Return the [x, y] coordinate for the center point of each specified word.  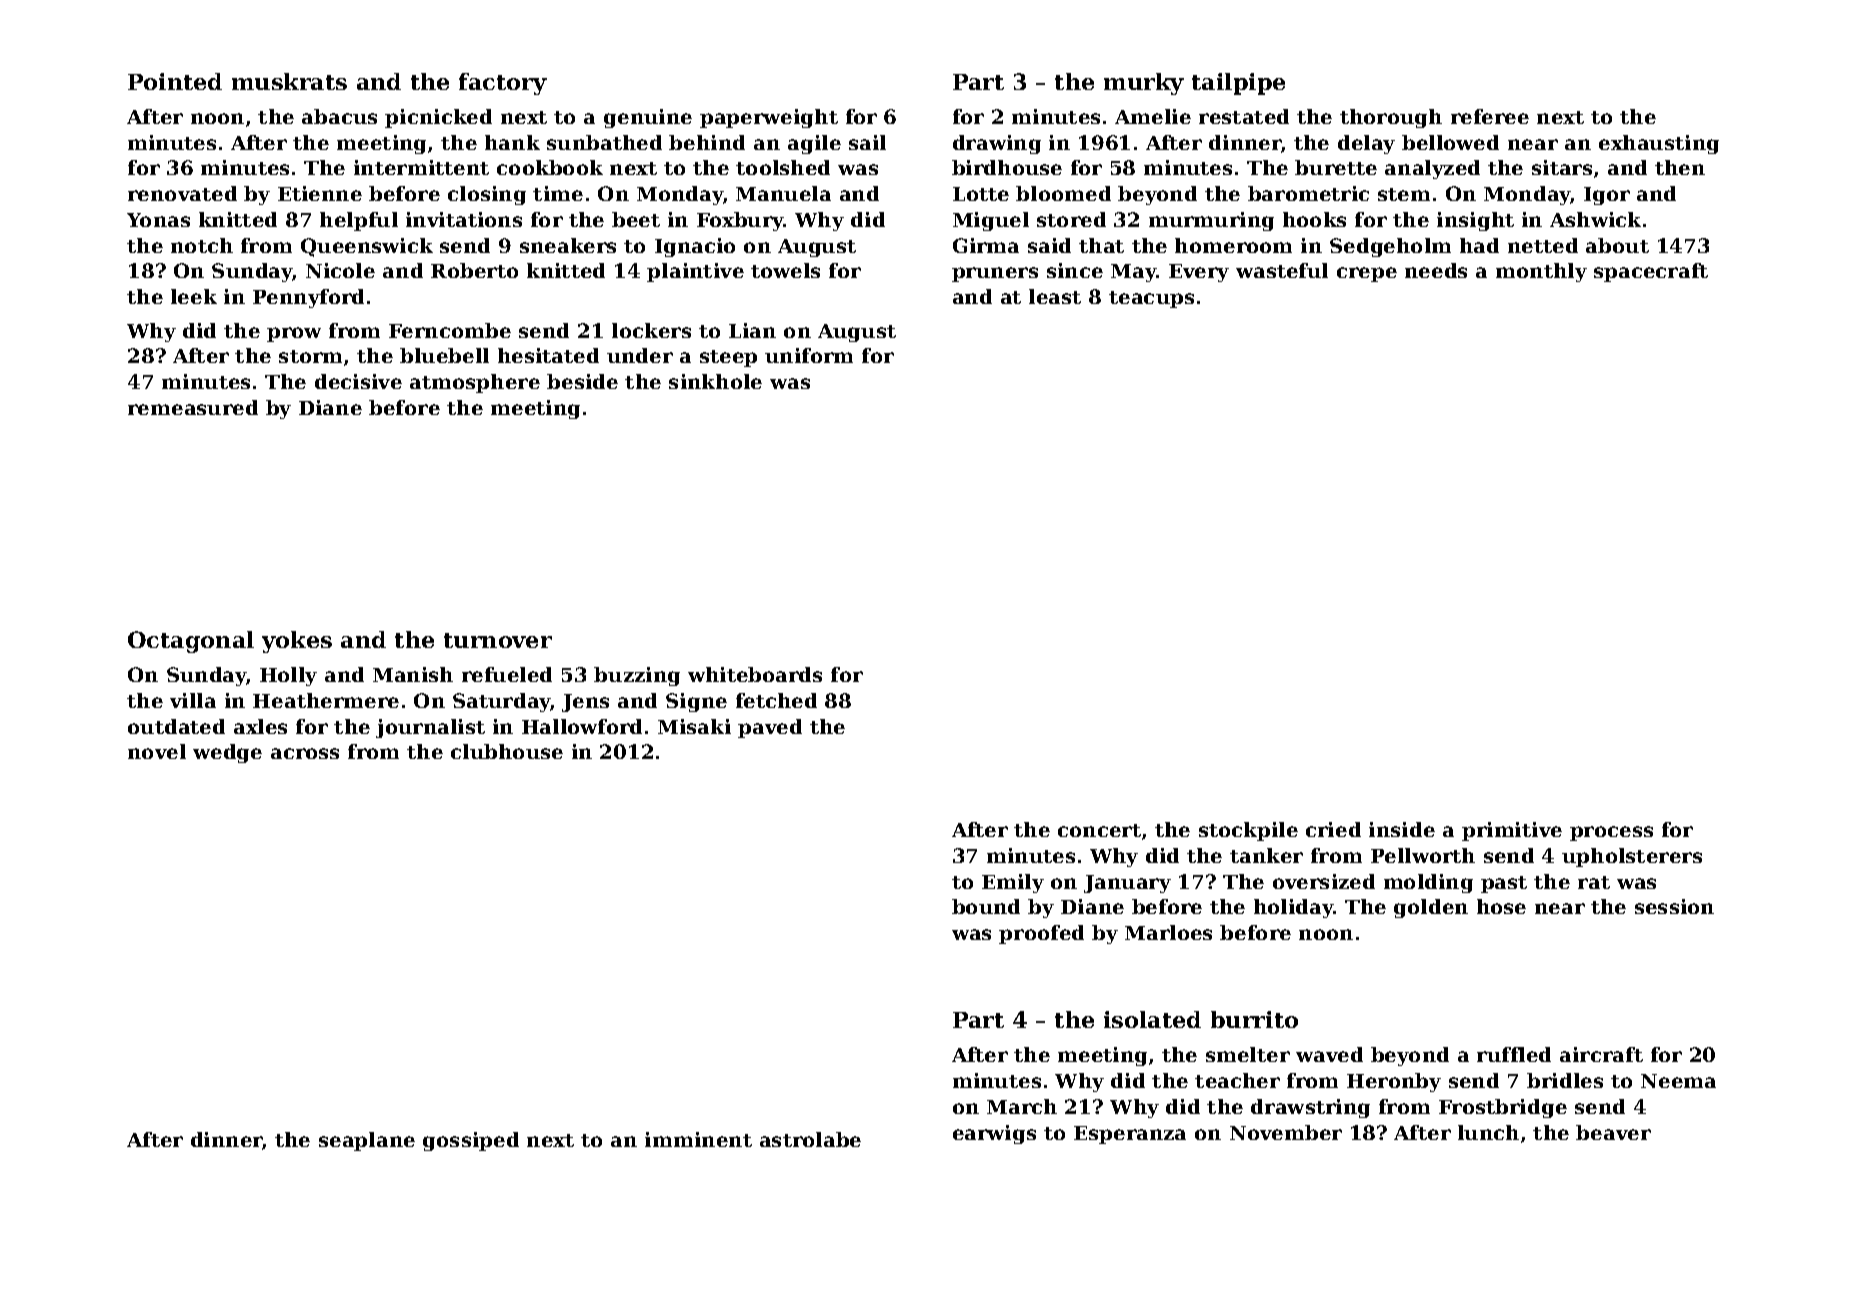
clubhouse [507, 751]
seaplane [367, 1141]
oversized [1324, 881]
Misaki [694, 726]
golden [1431, 908]
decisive [358, 381]
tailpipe [1238, 84]
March [1022, 1106]
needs [1436, 270]
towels [785, 270]
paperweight [769, 118]
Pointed [175, 81]
